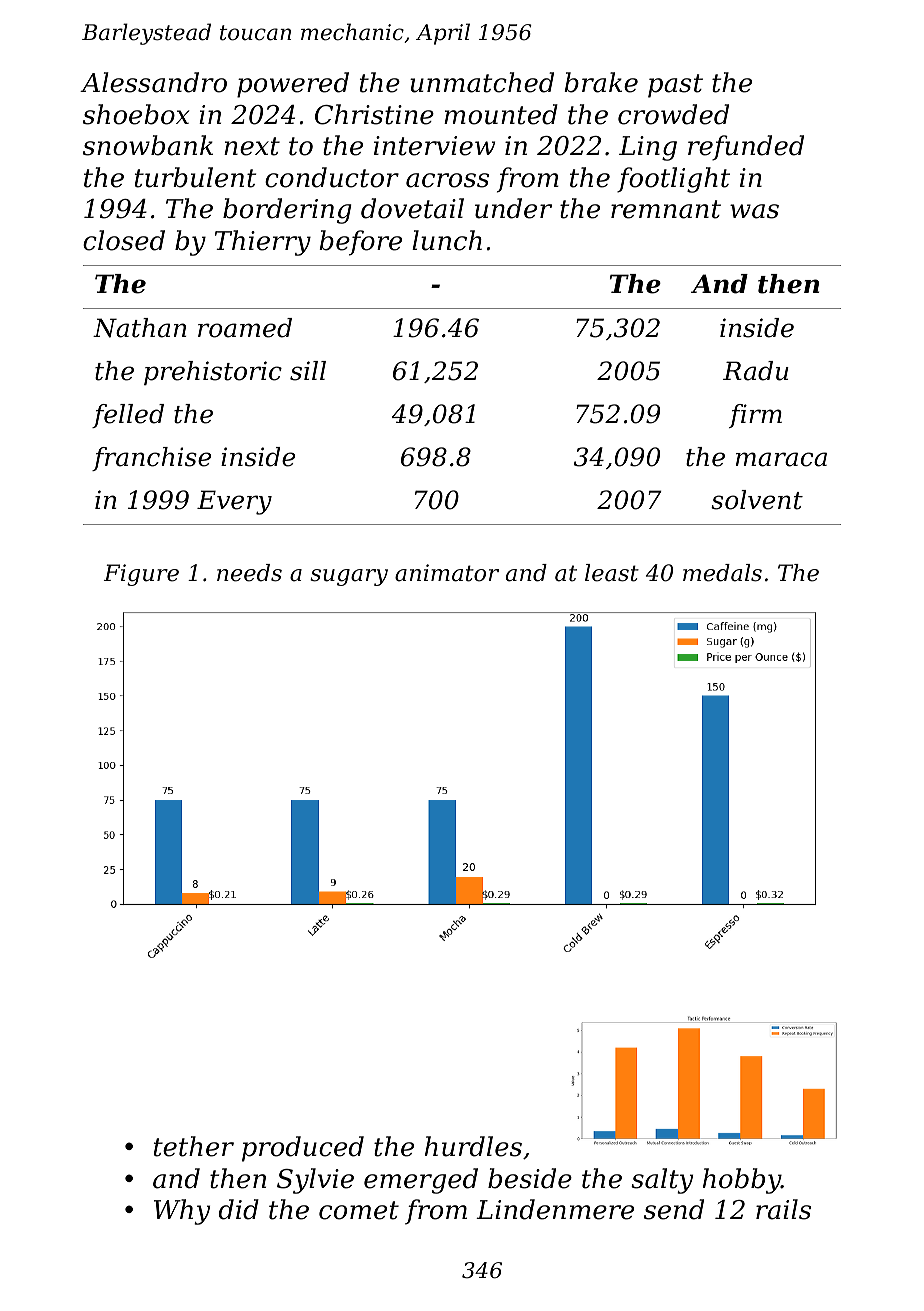 The image size is (924, 1311). Describe the element at coordinates (722, 573) in the screenshot. I see `medals` at that location.
